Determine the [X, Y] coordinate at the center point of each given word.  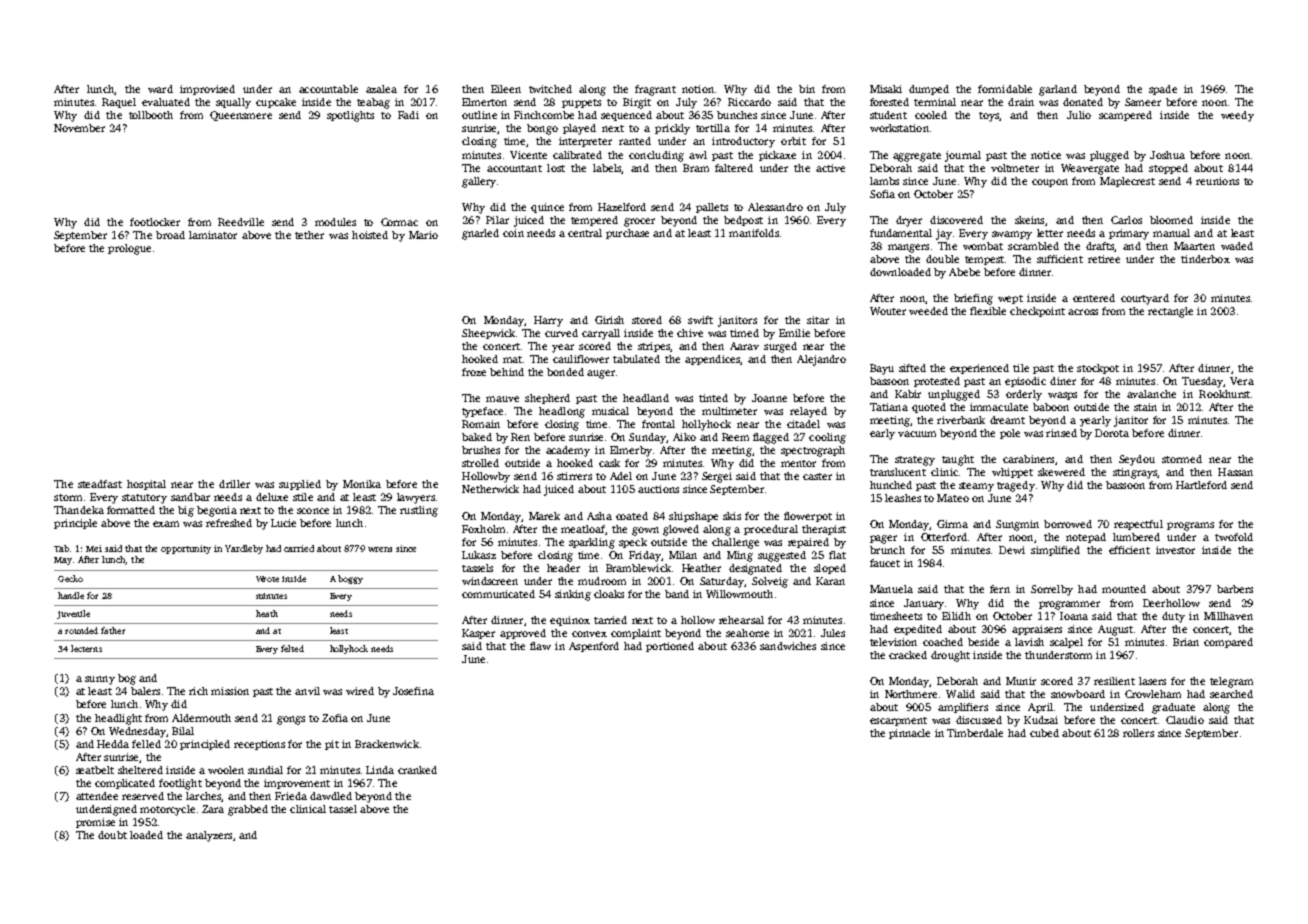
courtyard [1145, 299]
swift [700, 320]
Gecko [70, 578]
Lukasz [479, 555]
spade [1163, 90]
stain [1145, 407]
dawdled [331, 796]
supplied [300, 485]
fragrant [655, 90]
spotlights [350, 116]
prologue [129, 249]
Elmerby [631, 451]
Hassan [1235, 472]
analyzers [209, 836]
